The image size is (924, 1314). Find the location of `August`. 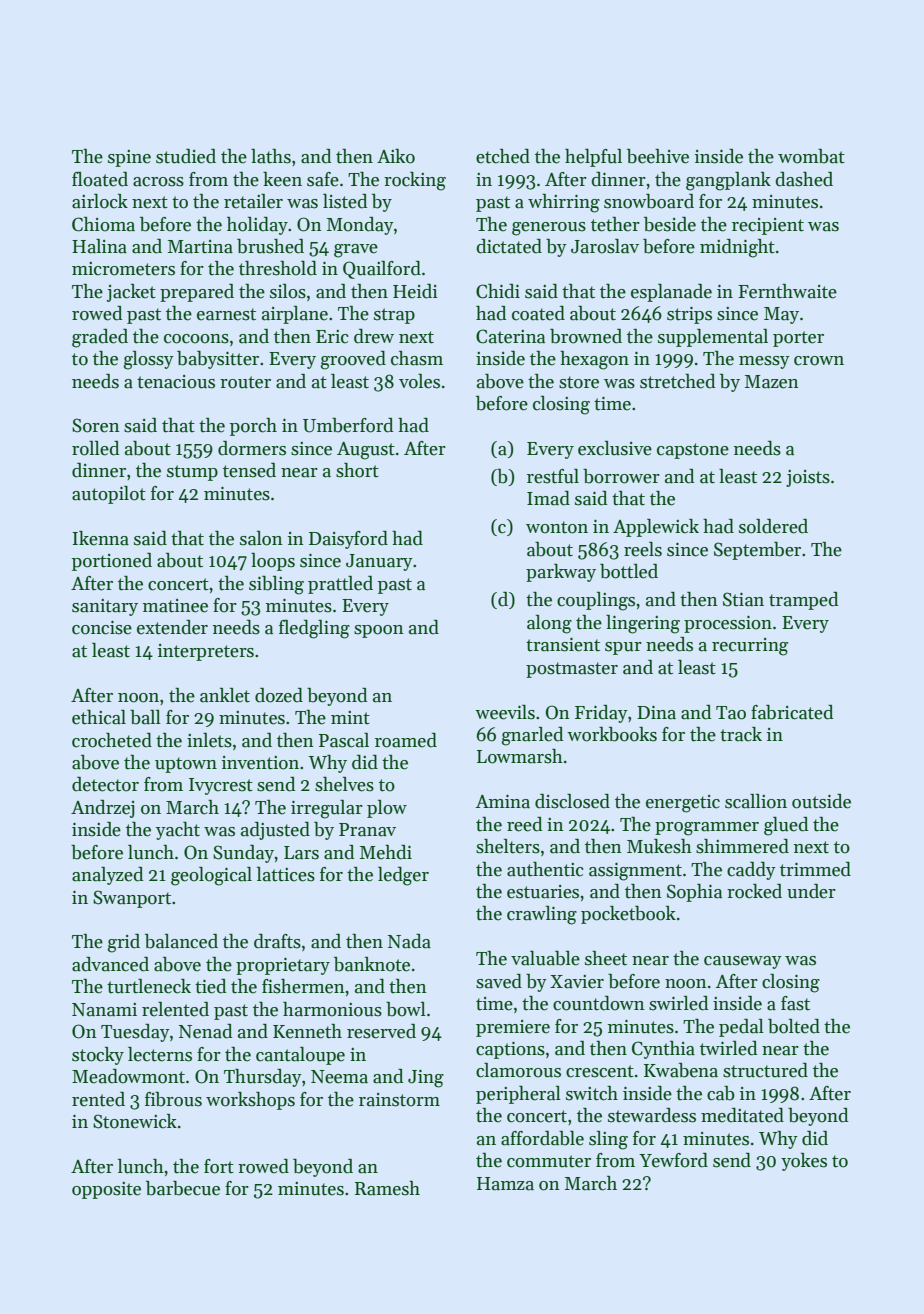

August is located at coordinates (366, 451).
